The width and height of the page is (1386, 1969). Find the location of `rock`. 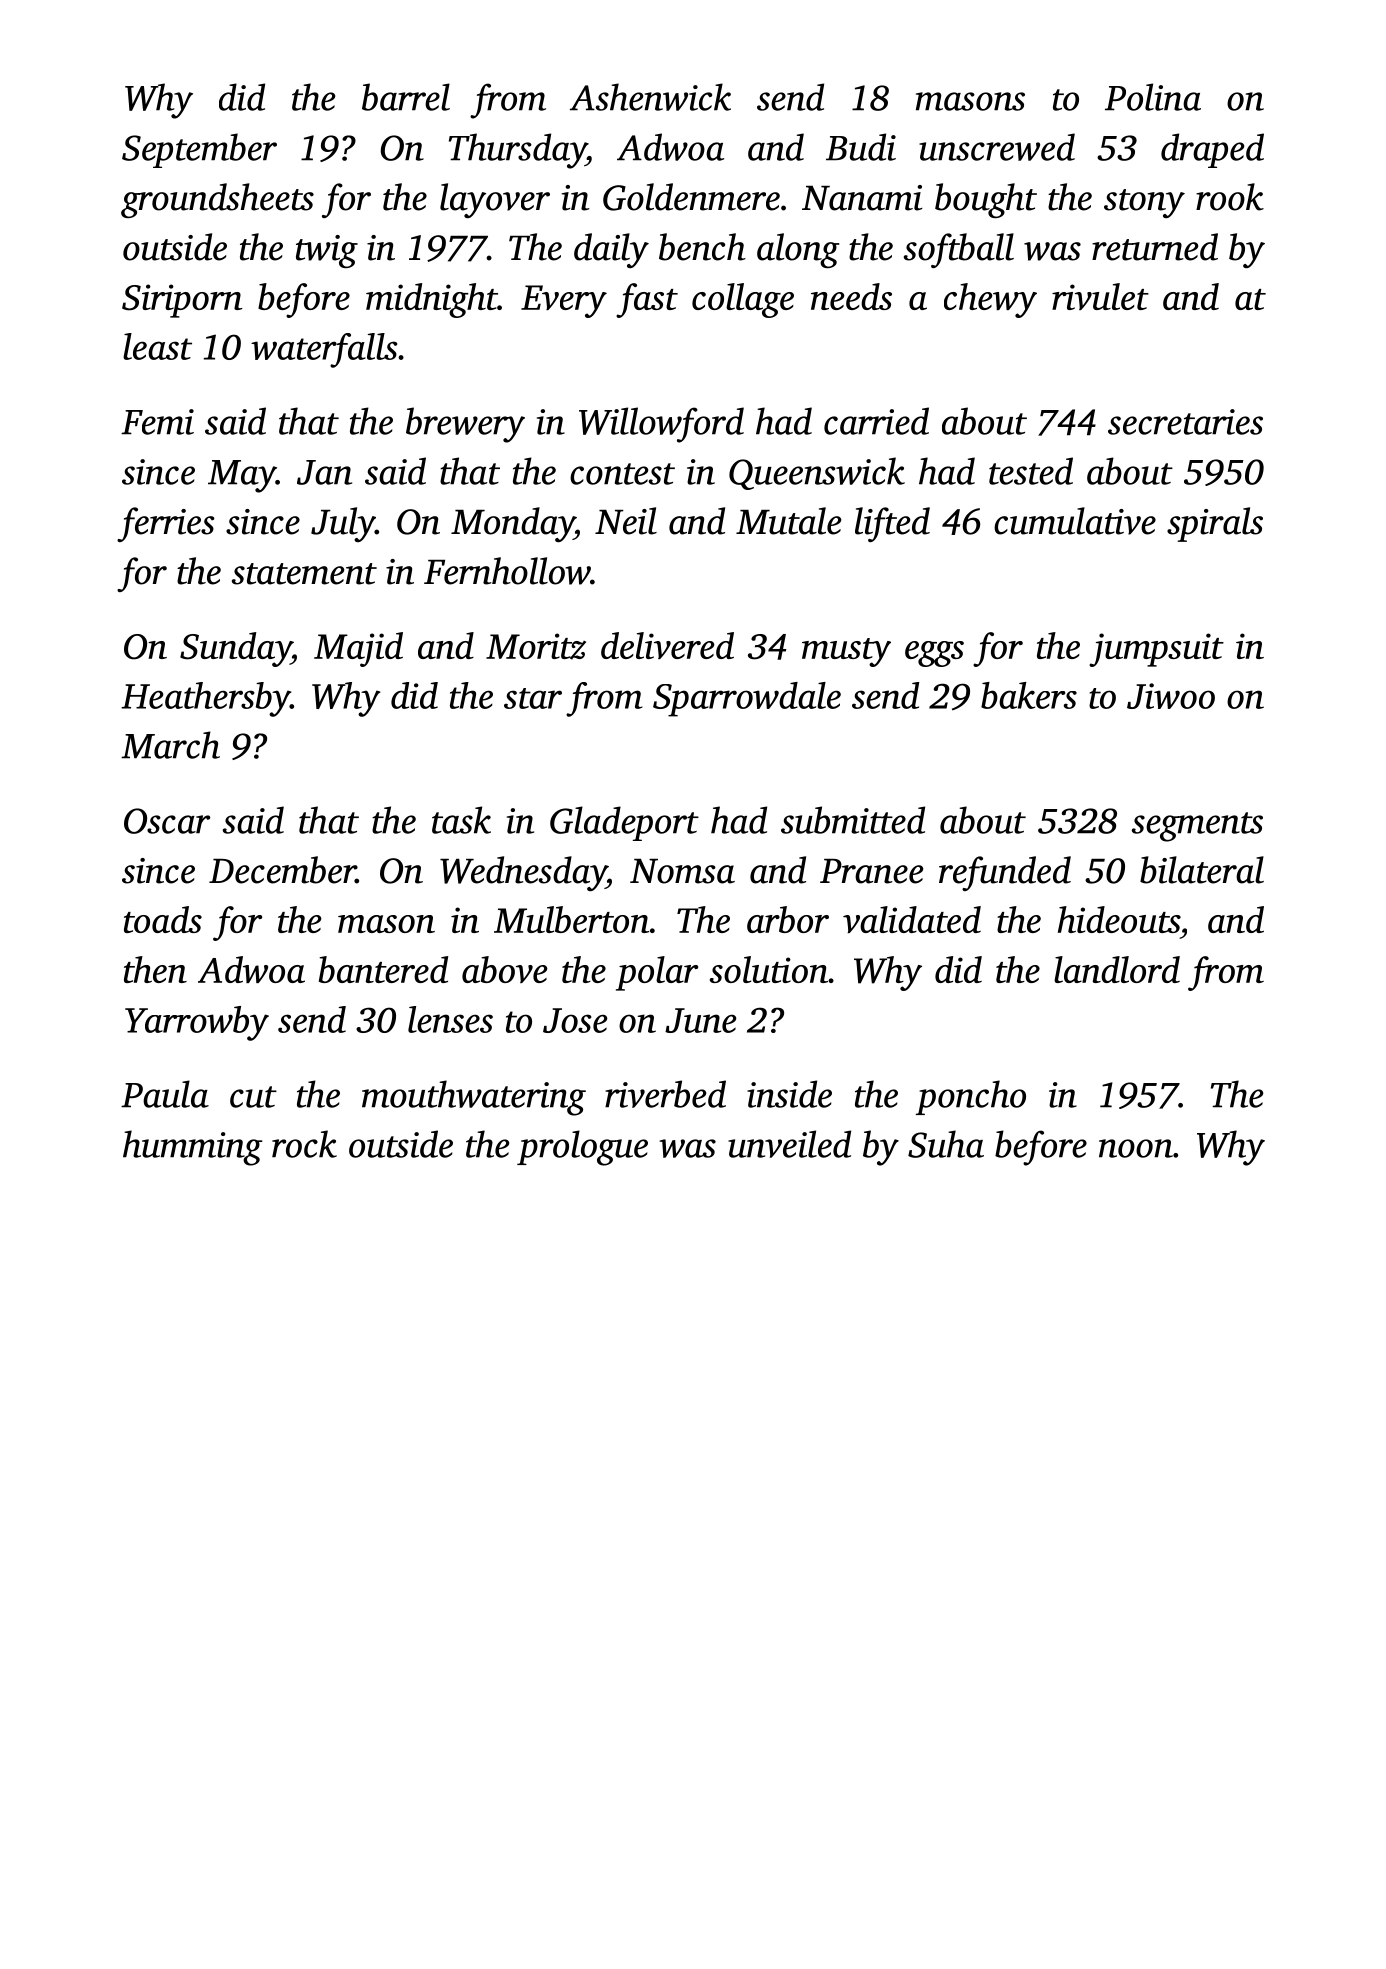

rock is located at coordinates (304, 1144).
